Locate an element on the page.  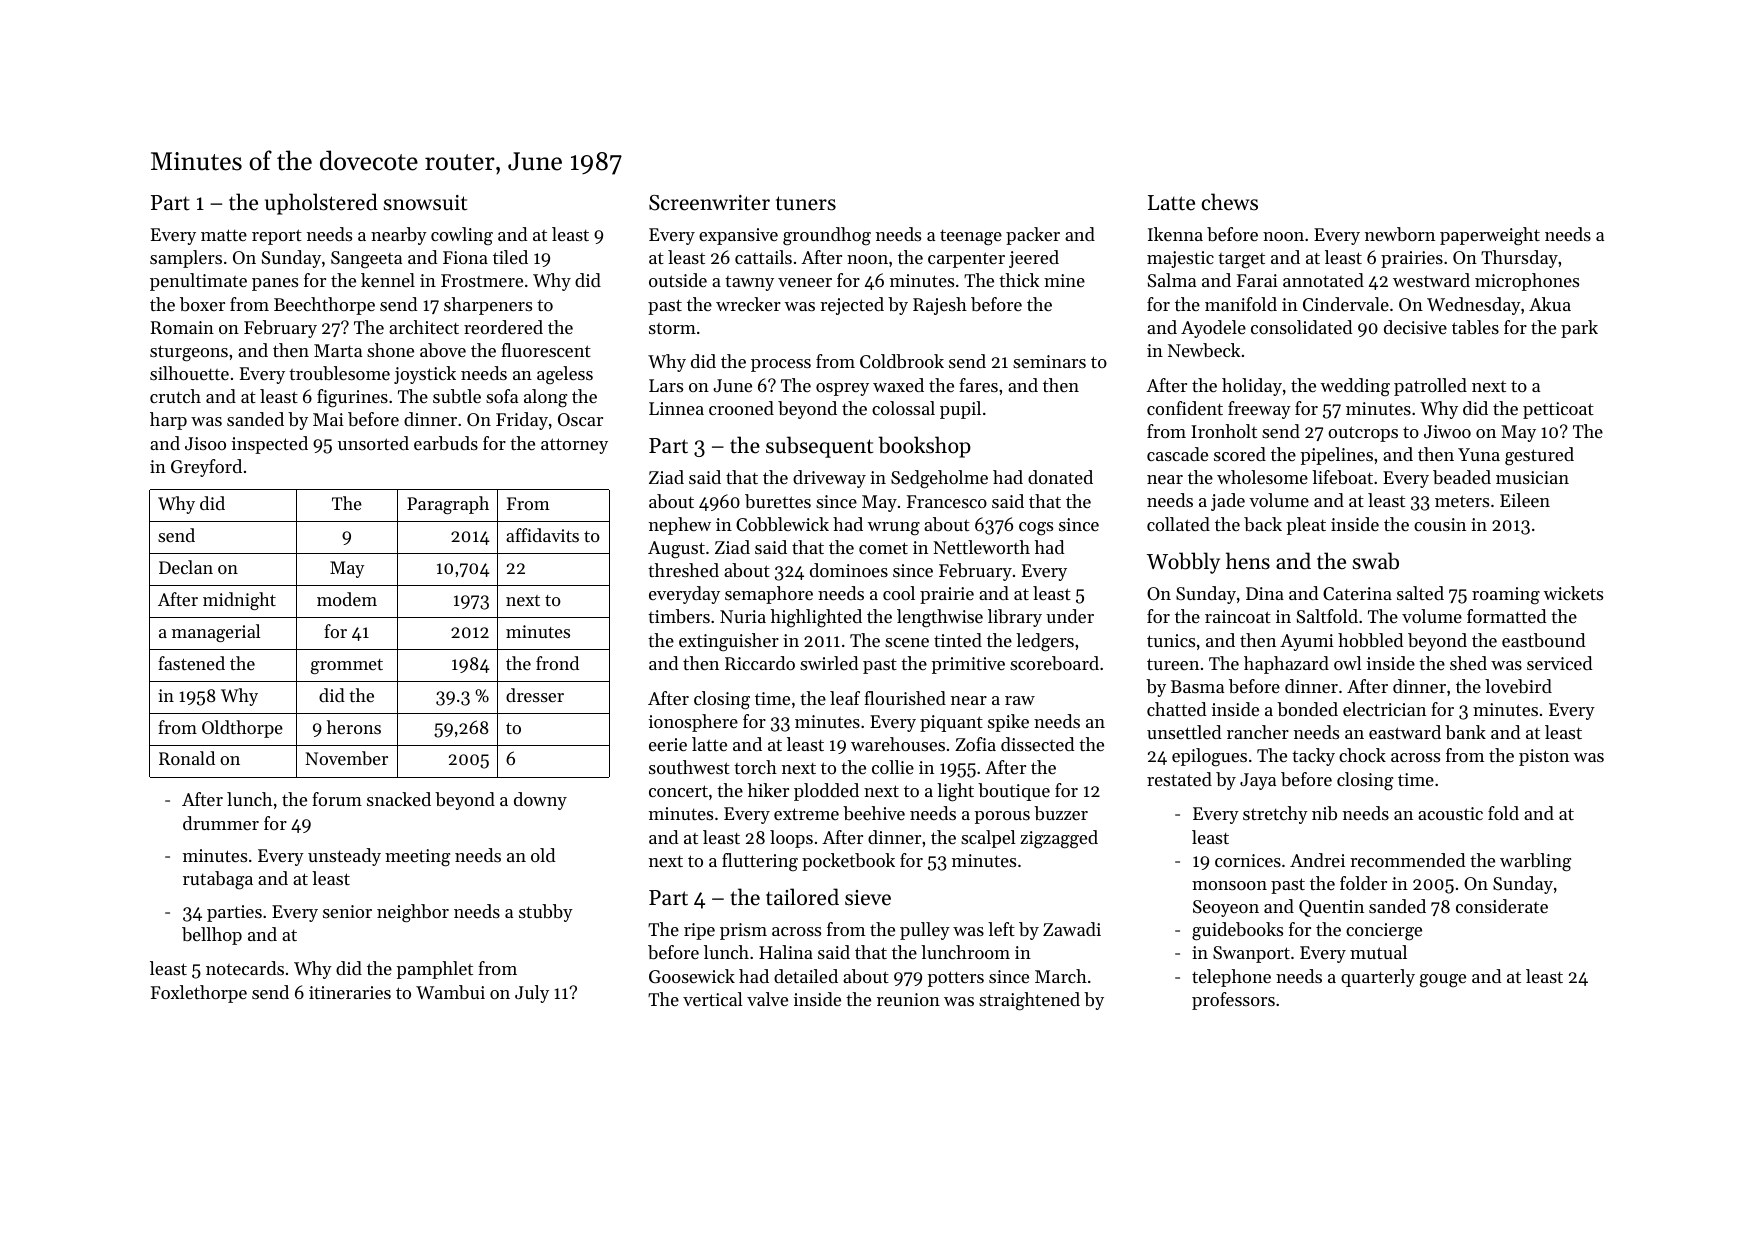
senior is located at coordinates (347, 911).
